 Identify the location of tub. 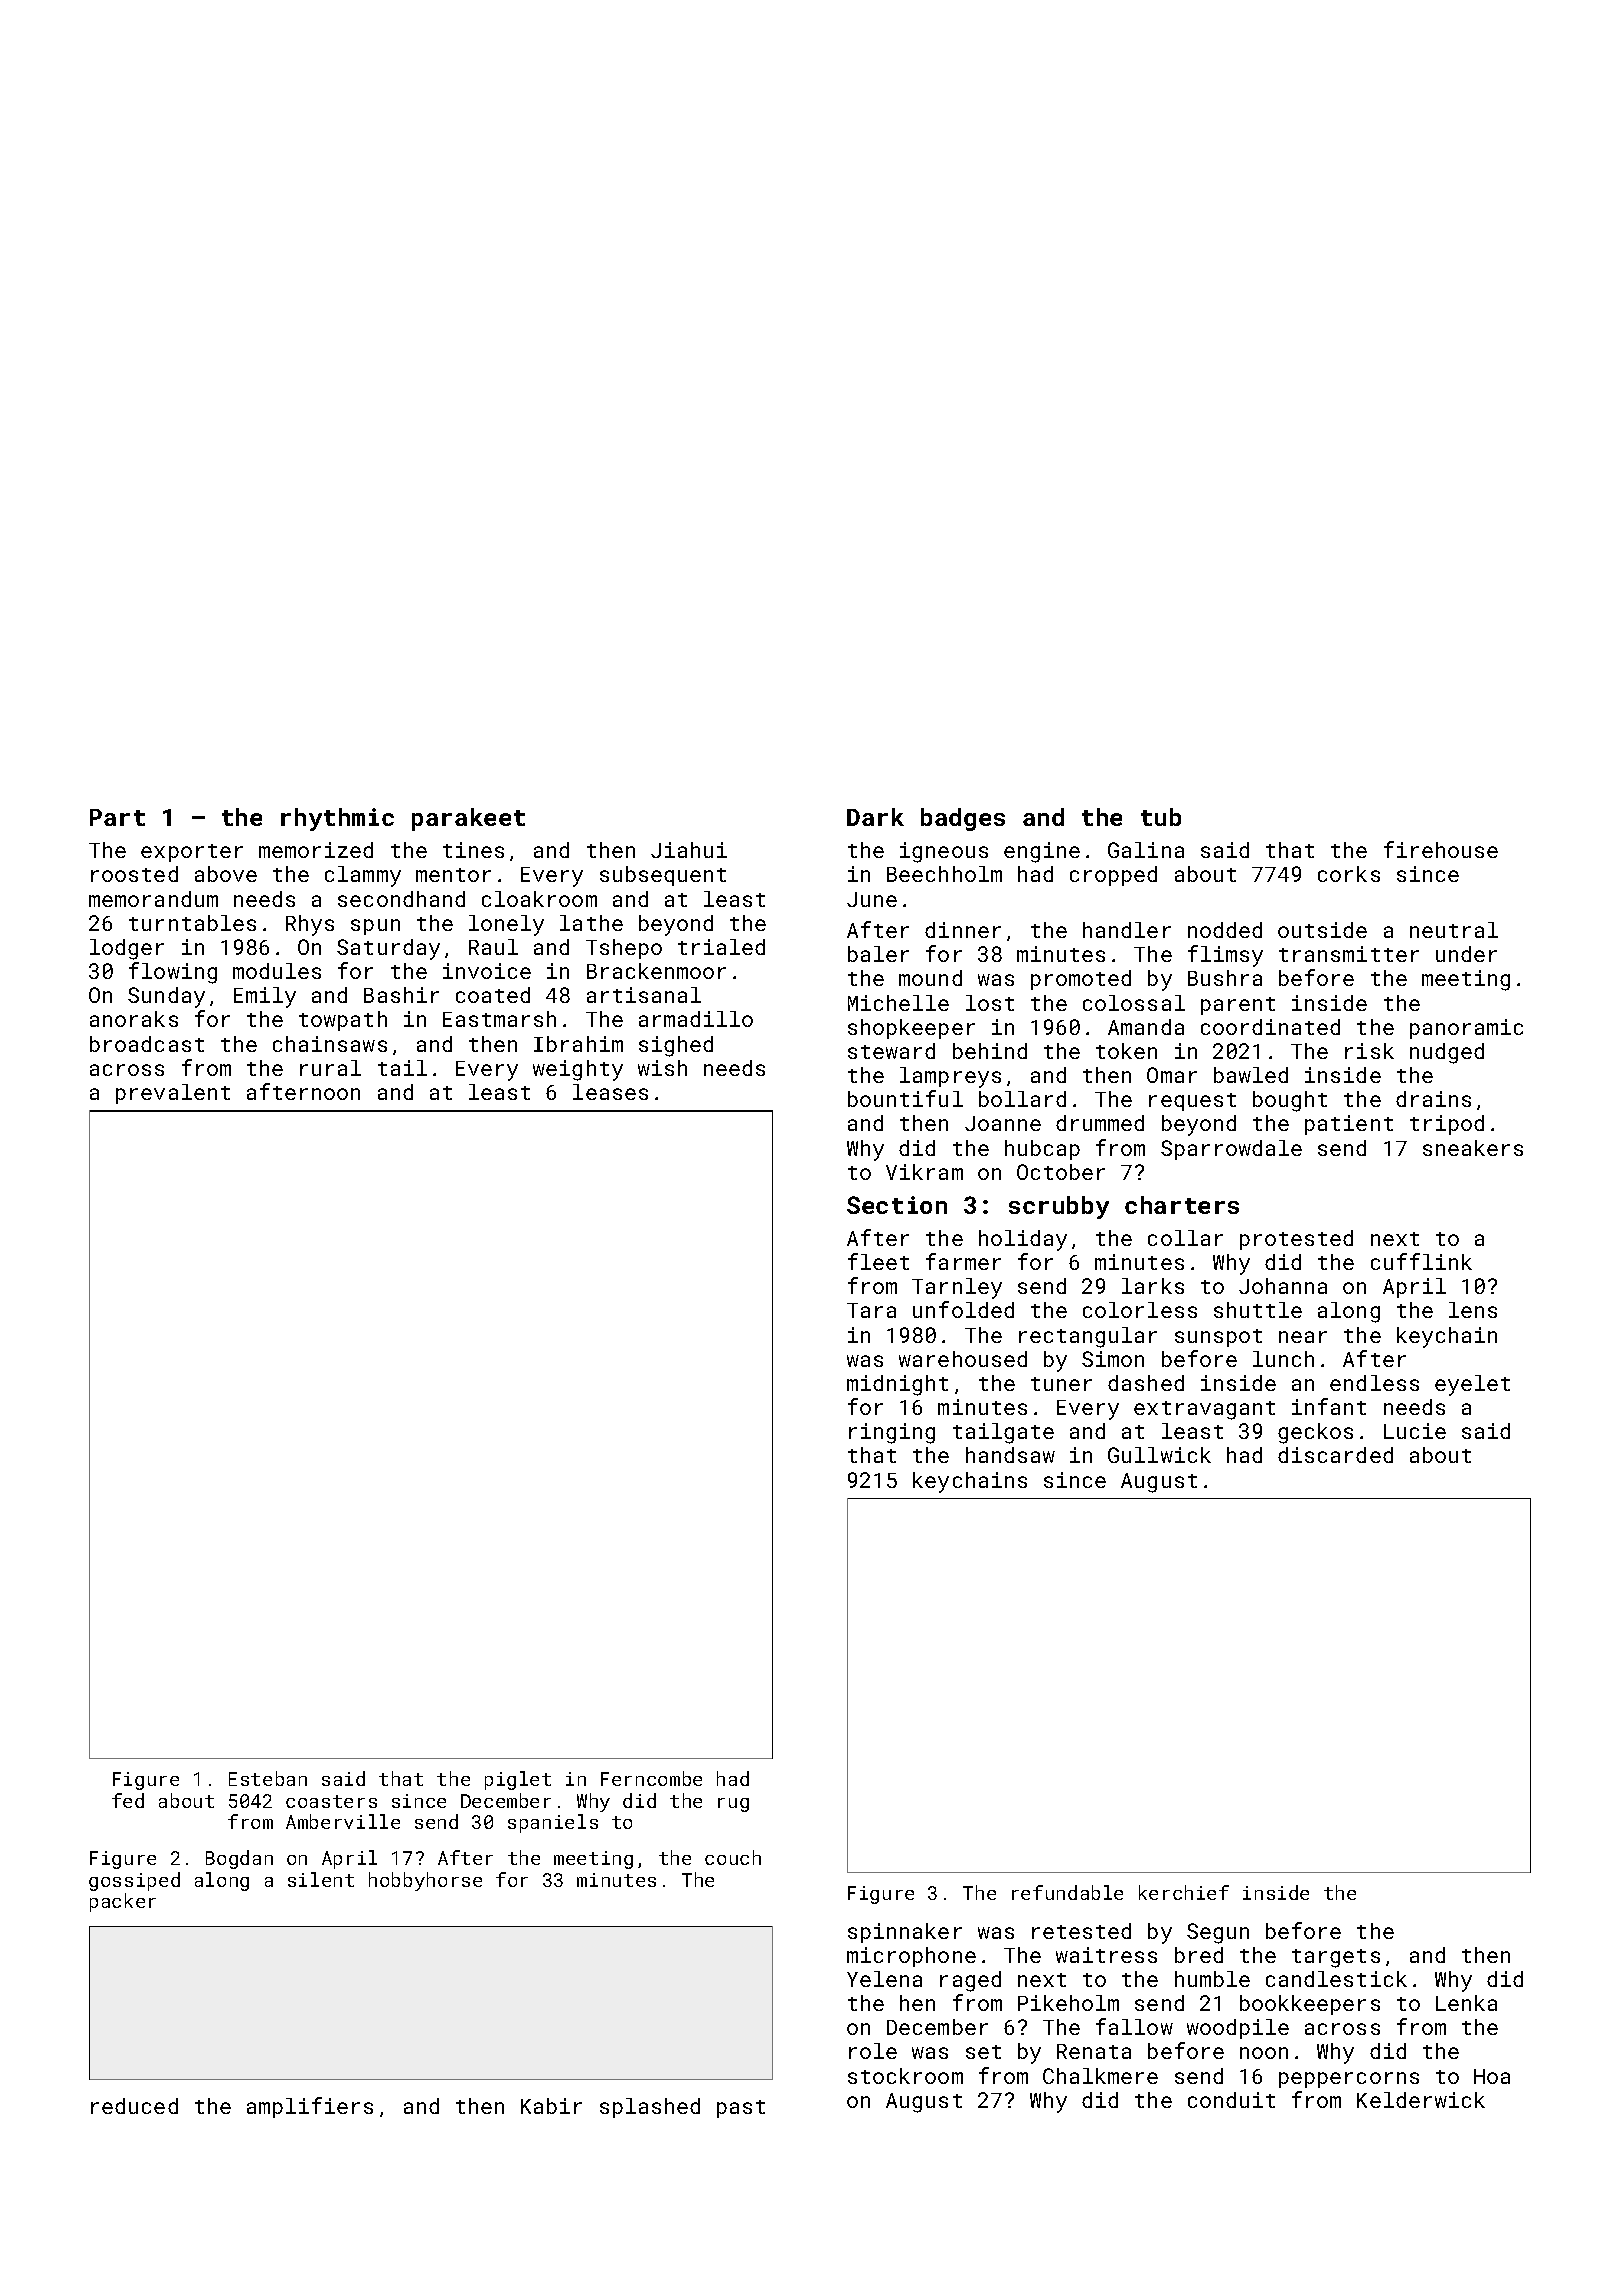
(1161, 817).
